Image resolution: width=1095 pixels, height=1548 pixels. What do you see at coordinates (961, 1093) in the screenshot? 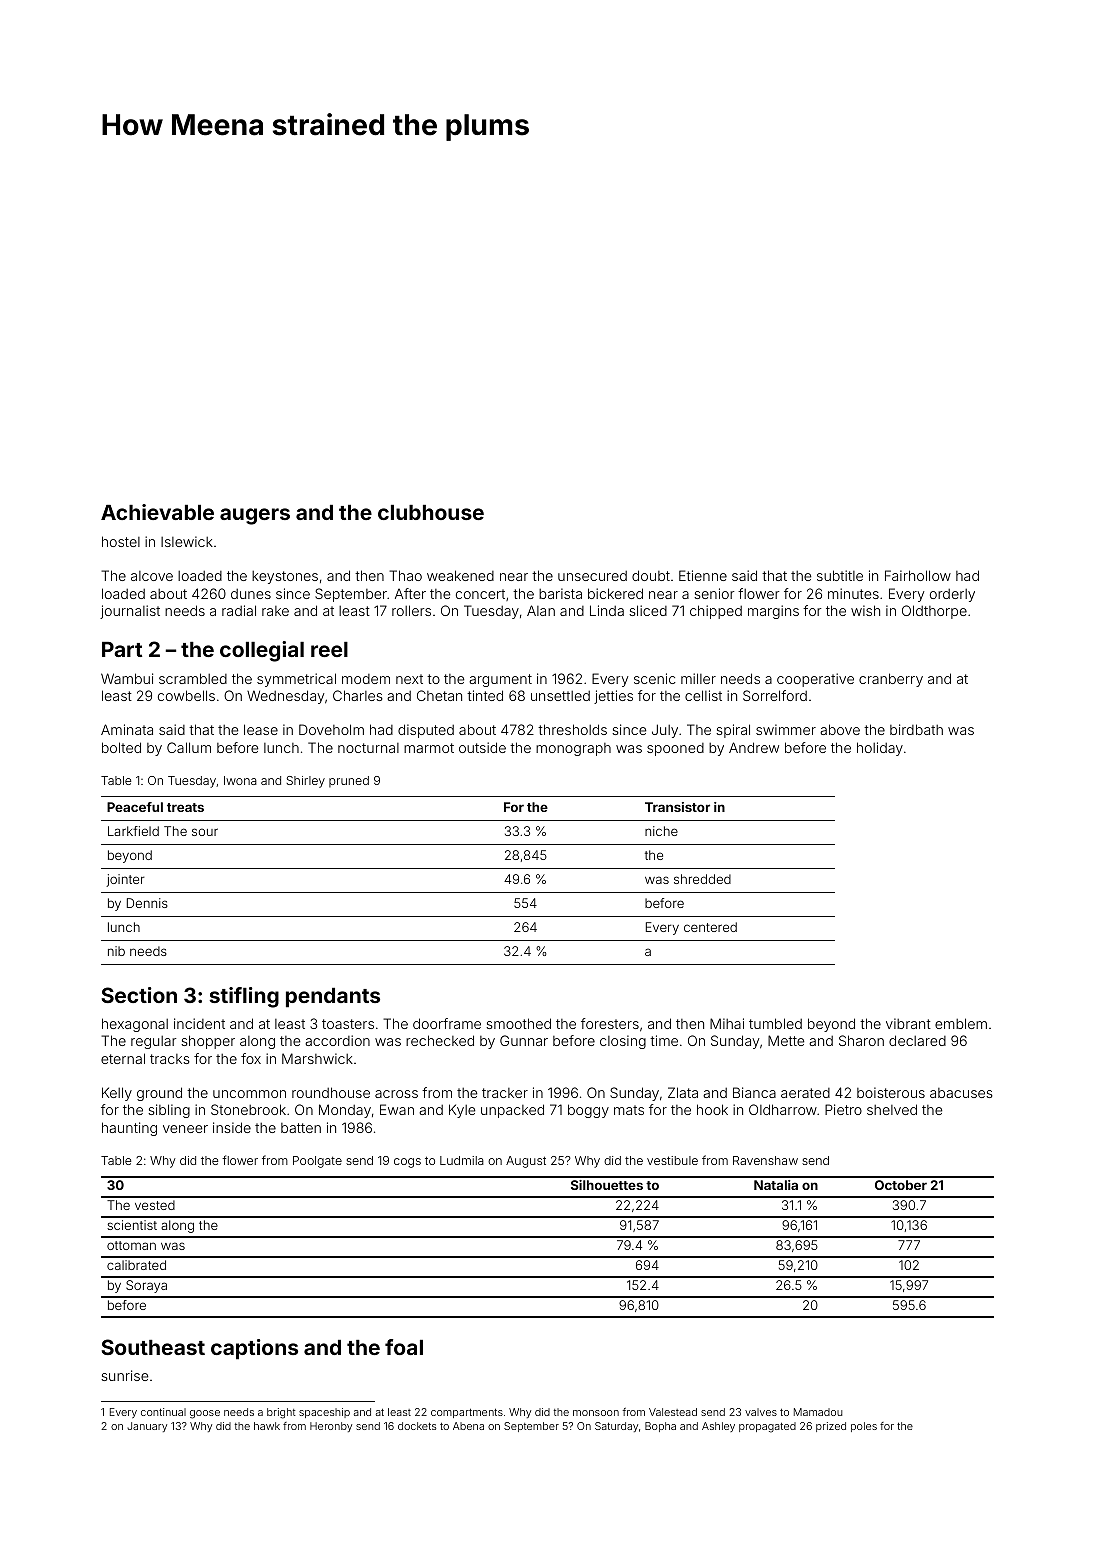
I see `abacuses` at bounding box center [961, 1093].
